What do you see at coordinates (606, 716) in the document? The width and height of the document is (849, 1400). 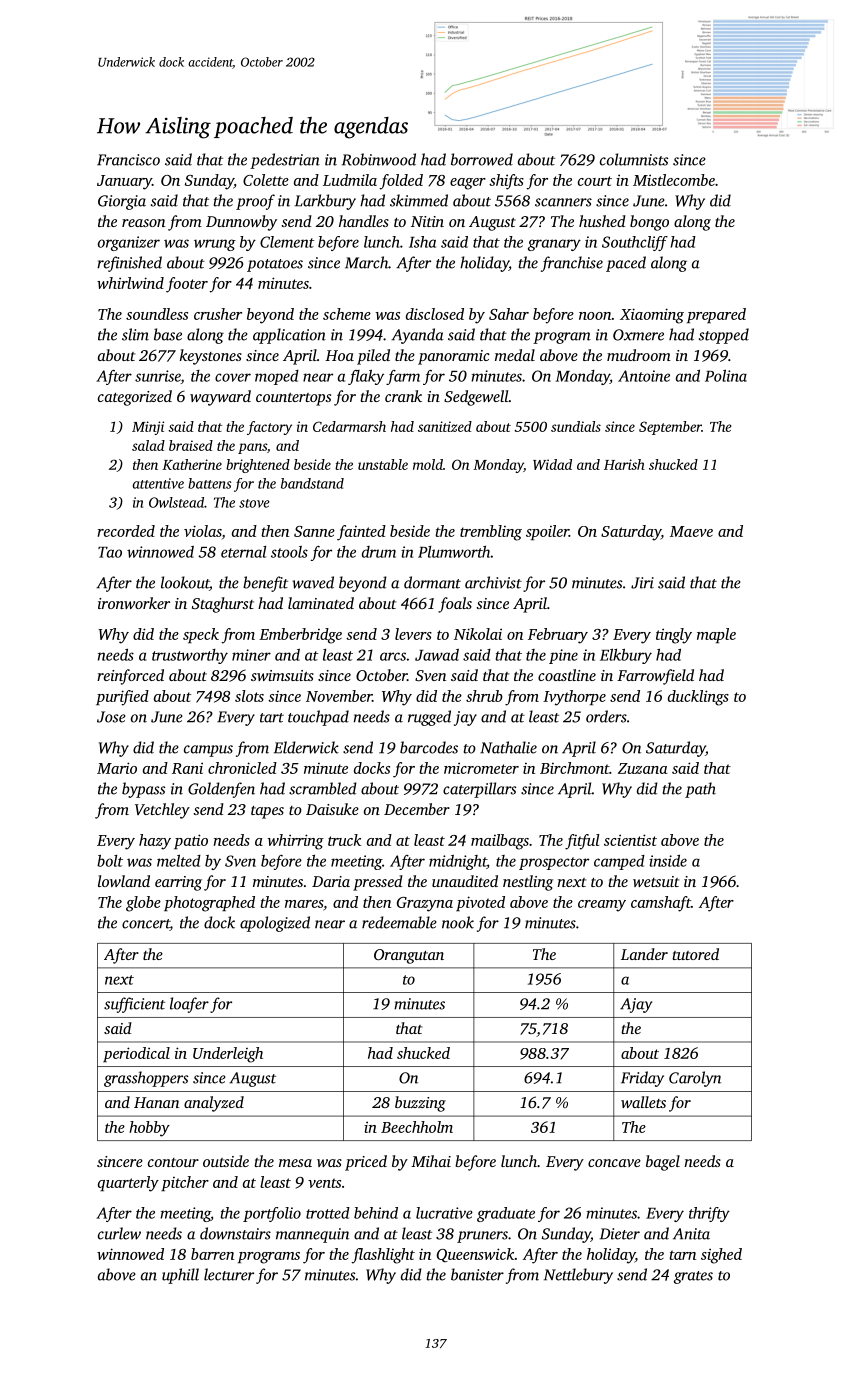 I see `orders` at bounding box center [606, 716].
